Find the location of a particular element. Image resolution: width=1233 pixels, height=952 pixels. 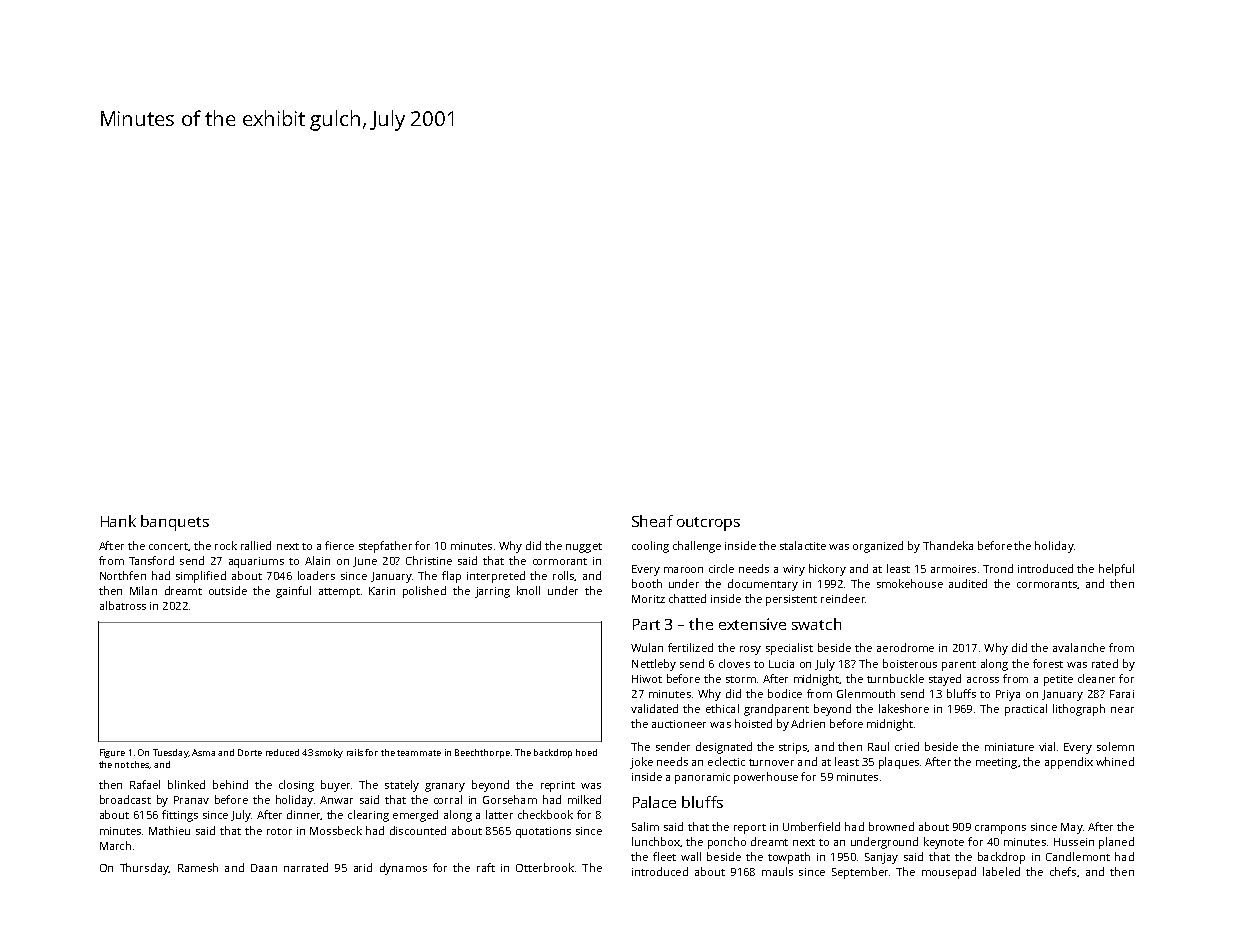

outcrops is located at coordinates (708, 524).
